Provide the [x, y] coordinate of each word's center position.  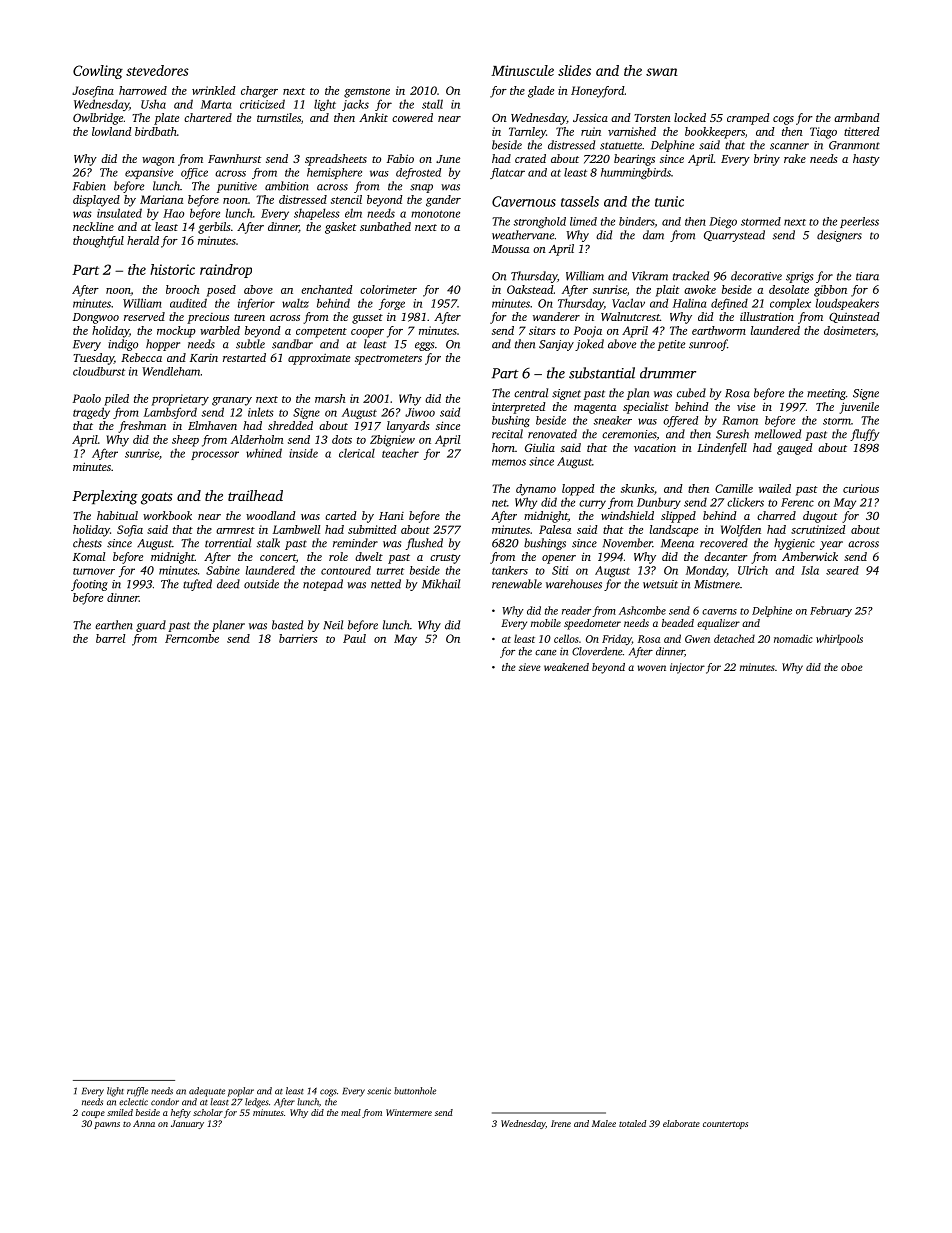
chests [87, 543]
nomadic [793, 638]
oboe [852, 667]
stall [432, 104]
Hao [173, 213]
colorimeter [388, 289]
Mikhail [441, 584]
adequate [207, 1092]
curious [861, 488]
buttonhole [415, 1091]
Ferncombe [192, 638]
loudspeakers [847, 304]
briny [767, 160]
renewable [517, 584]
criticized [262, 104]
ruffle [137, 1092]
